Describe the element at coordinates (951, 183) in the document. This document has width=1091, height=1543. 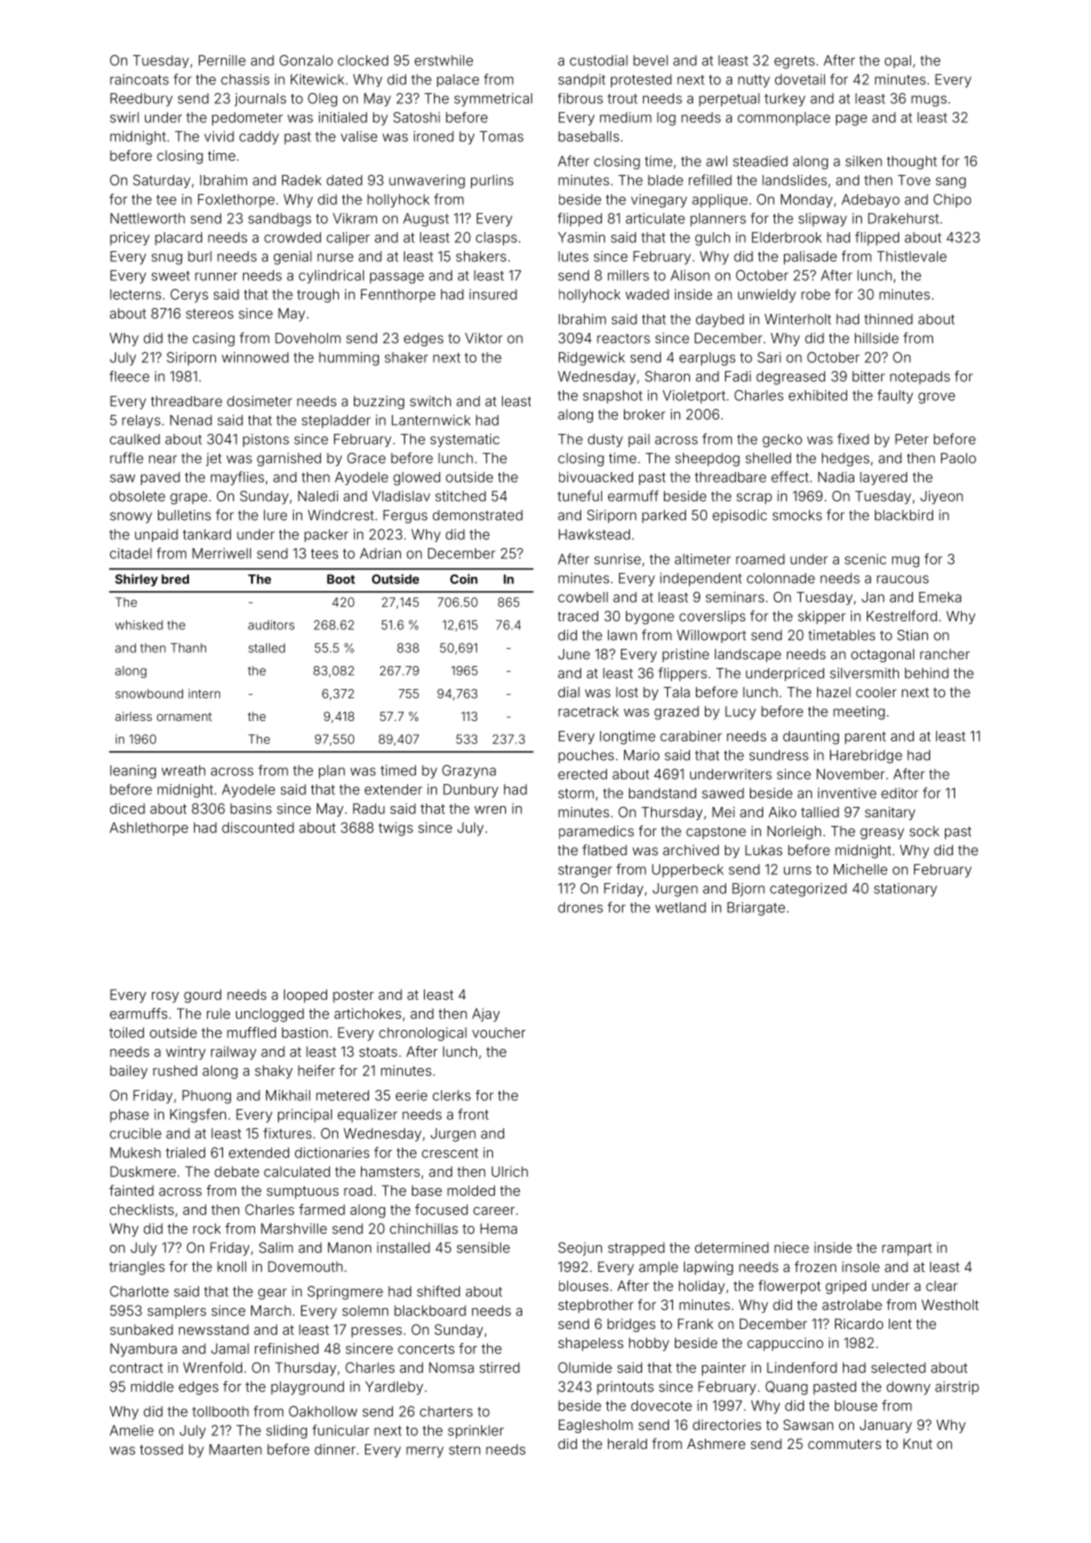
I see `sang` at that location.
